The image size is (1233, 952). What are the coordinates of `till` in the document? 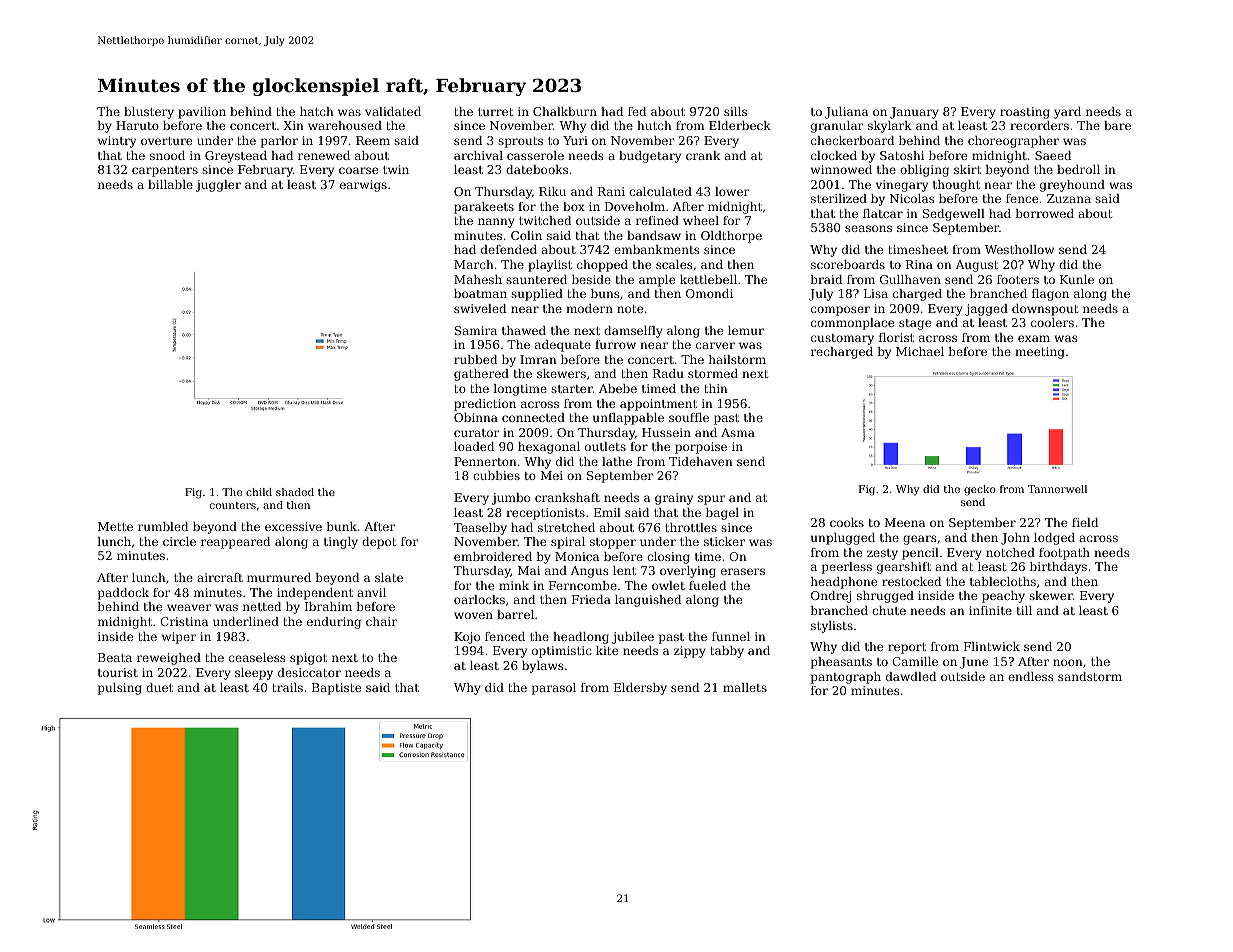 It's located at (1024, 610).
